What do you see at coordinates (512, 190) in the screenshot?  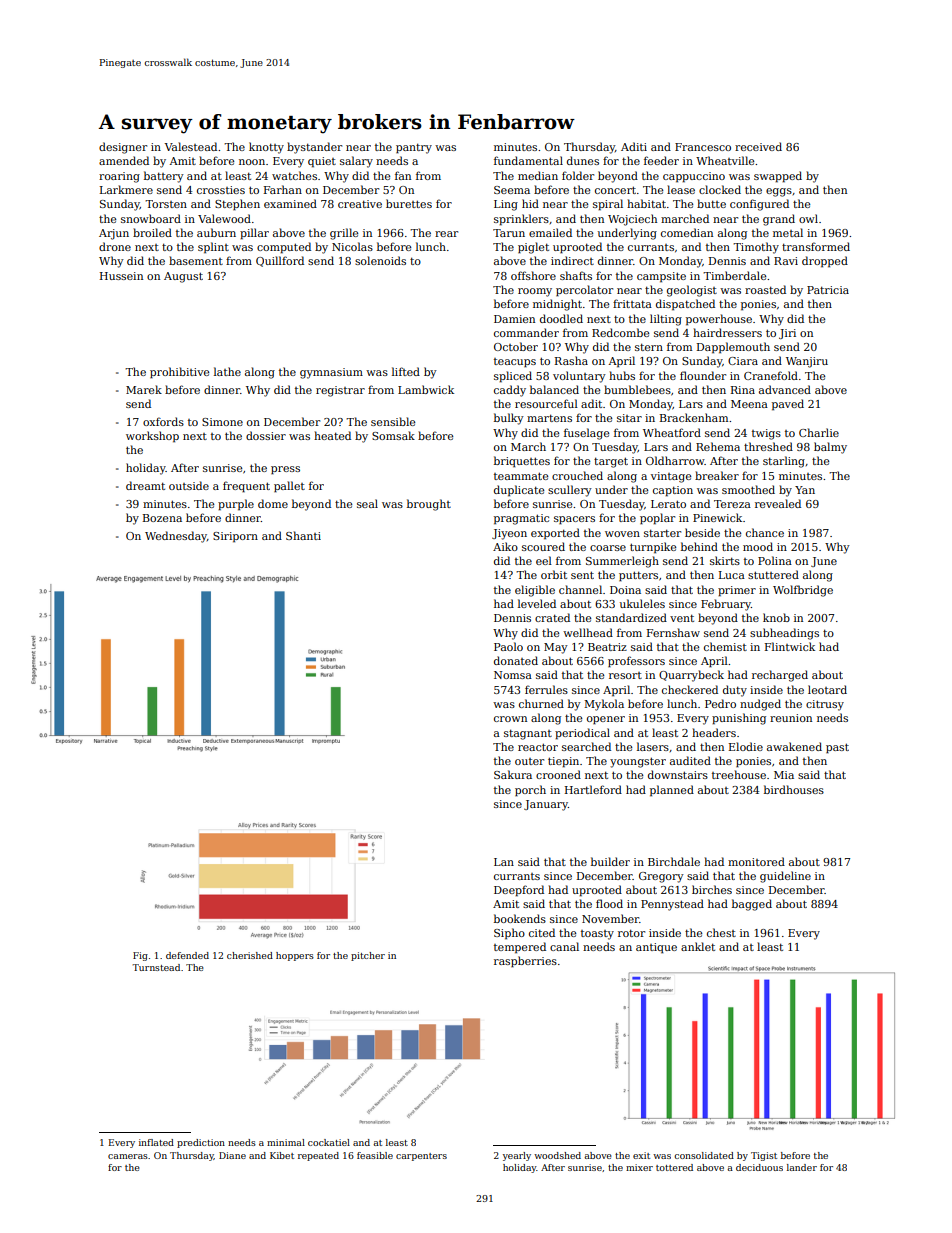 I see `Seema` at bounding box center [512, 190].
